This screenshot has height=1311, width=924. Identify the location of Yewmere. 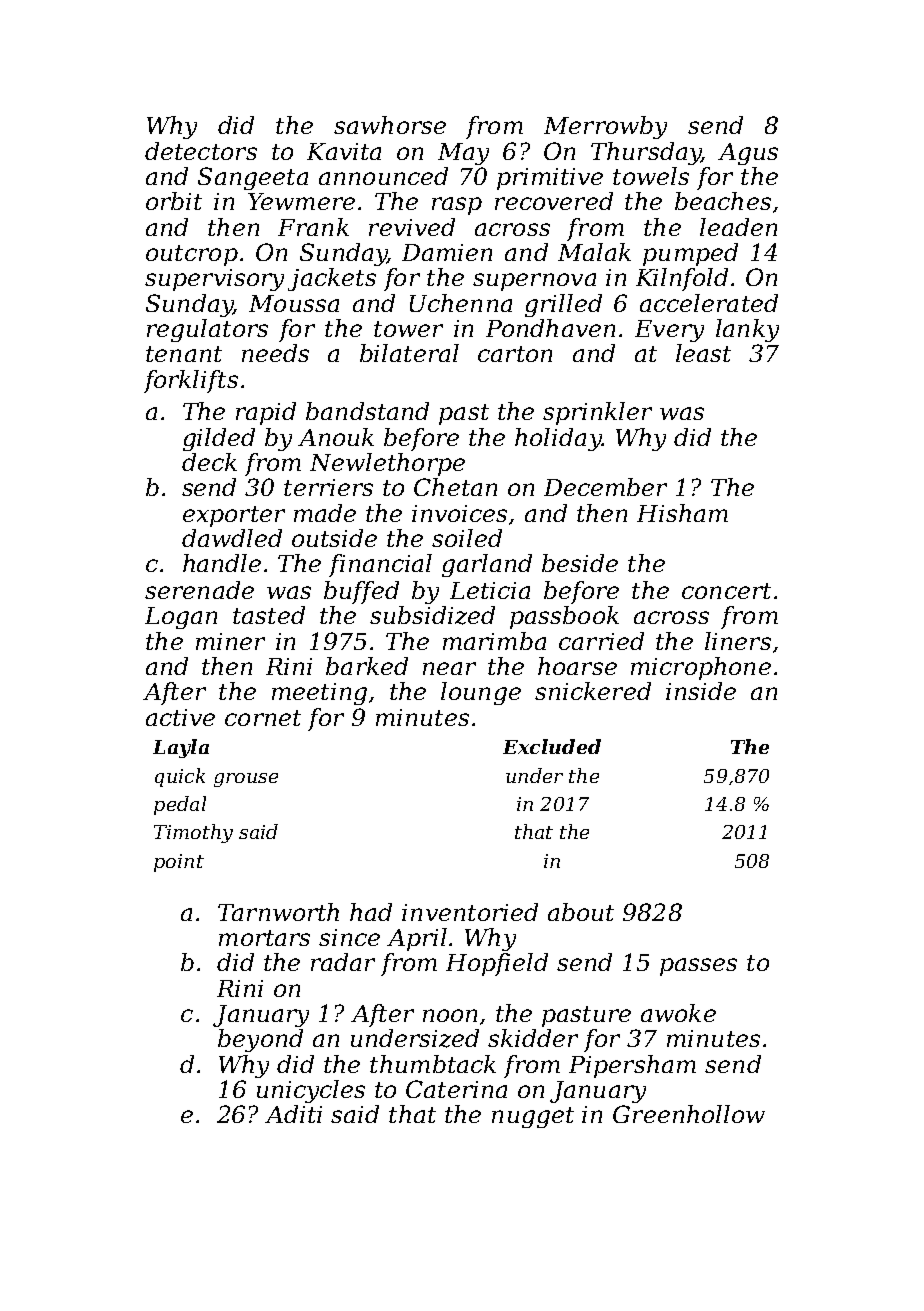
(301, 201).
